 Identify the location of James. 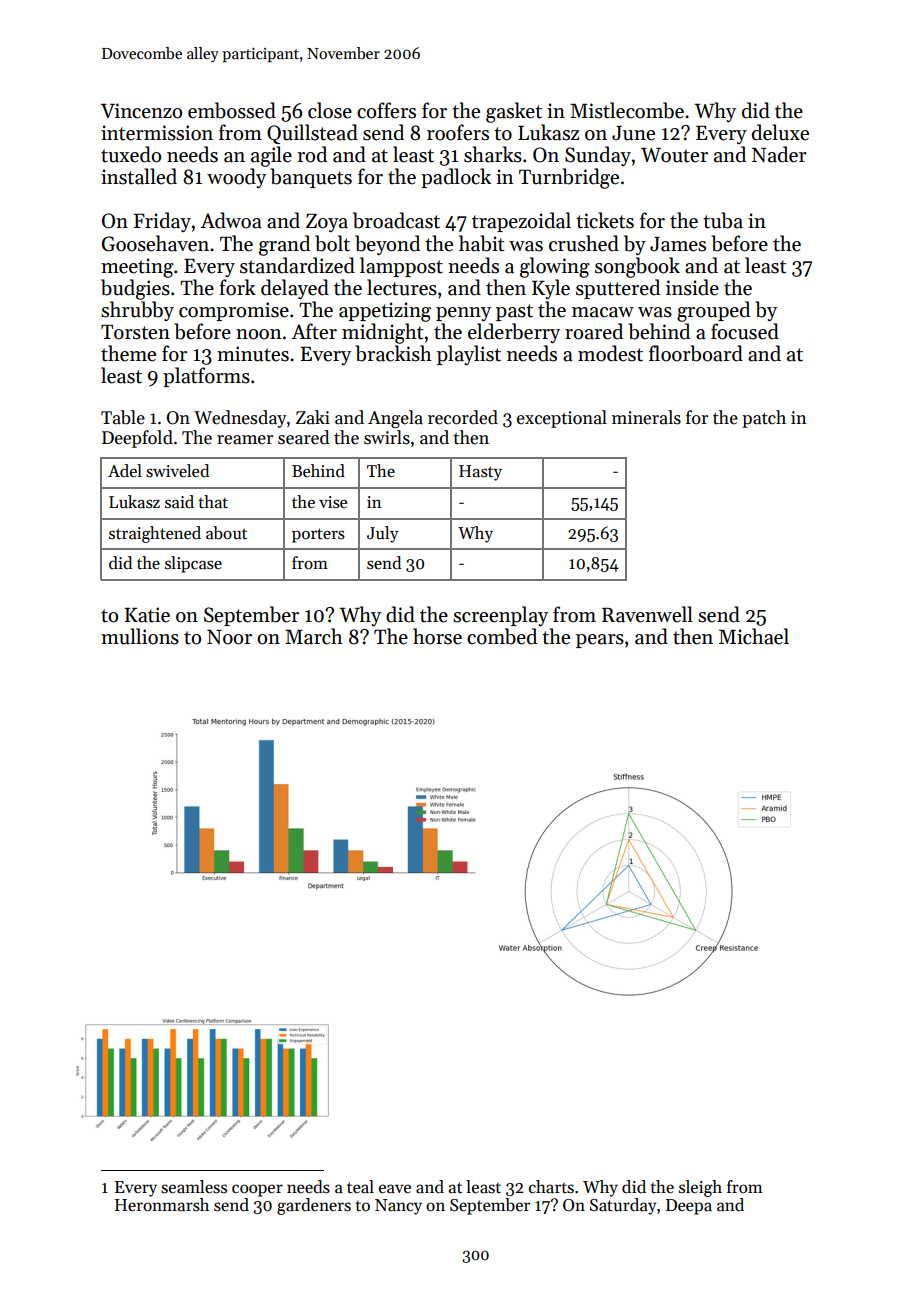
(678, 244).
